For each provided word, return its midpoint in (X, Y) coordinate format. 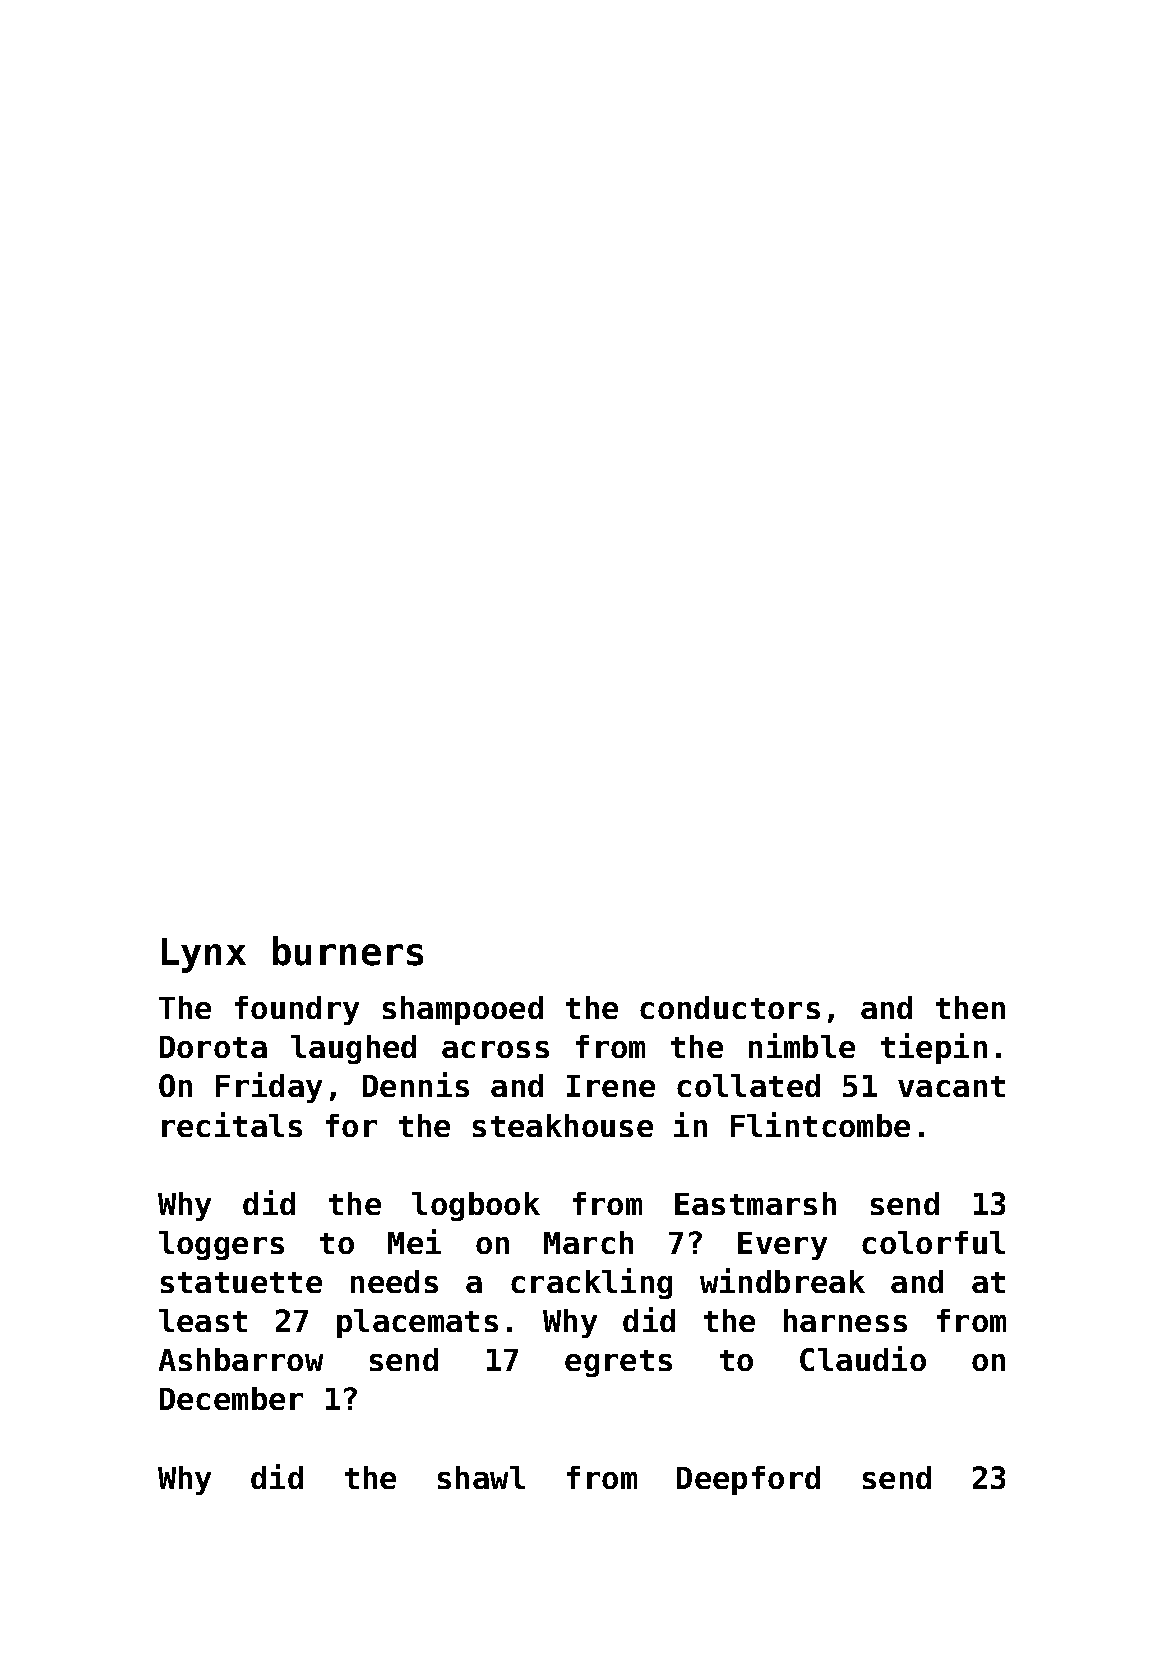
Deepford (748, 1480)
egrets (618, 1363)
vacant (951, 1086)
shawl (481, 1477)
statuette (241, 1282)
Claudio (863, 1358)
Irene (611, 1086)
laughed (353, 1049)
